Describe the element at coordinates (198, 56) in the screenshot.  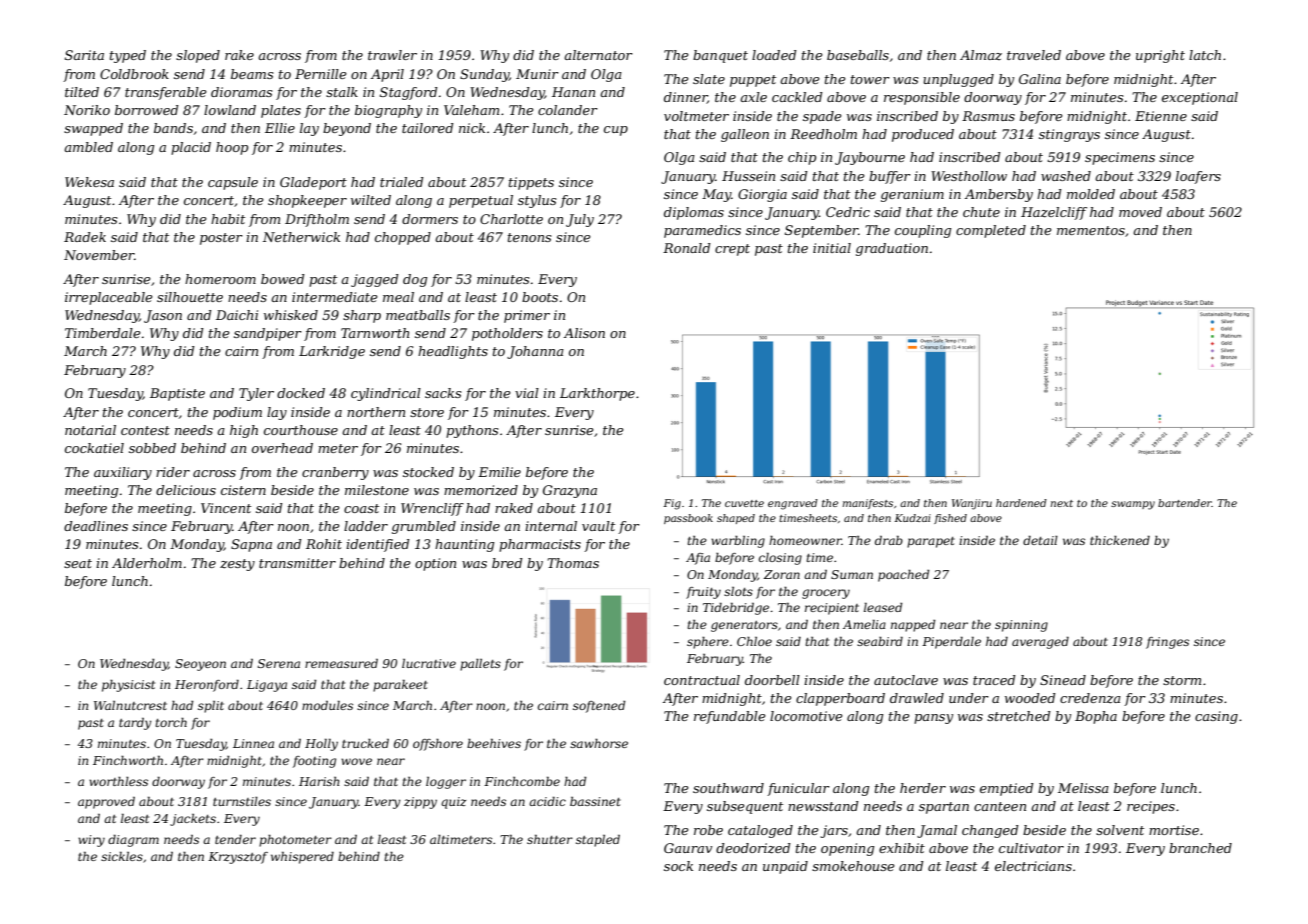
I see `sloped` at that location.
